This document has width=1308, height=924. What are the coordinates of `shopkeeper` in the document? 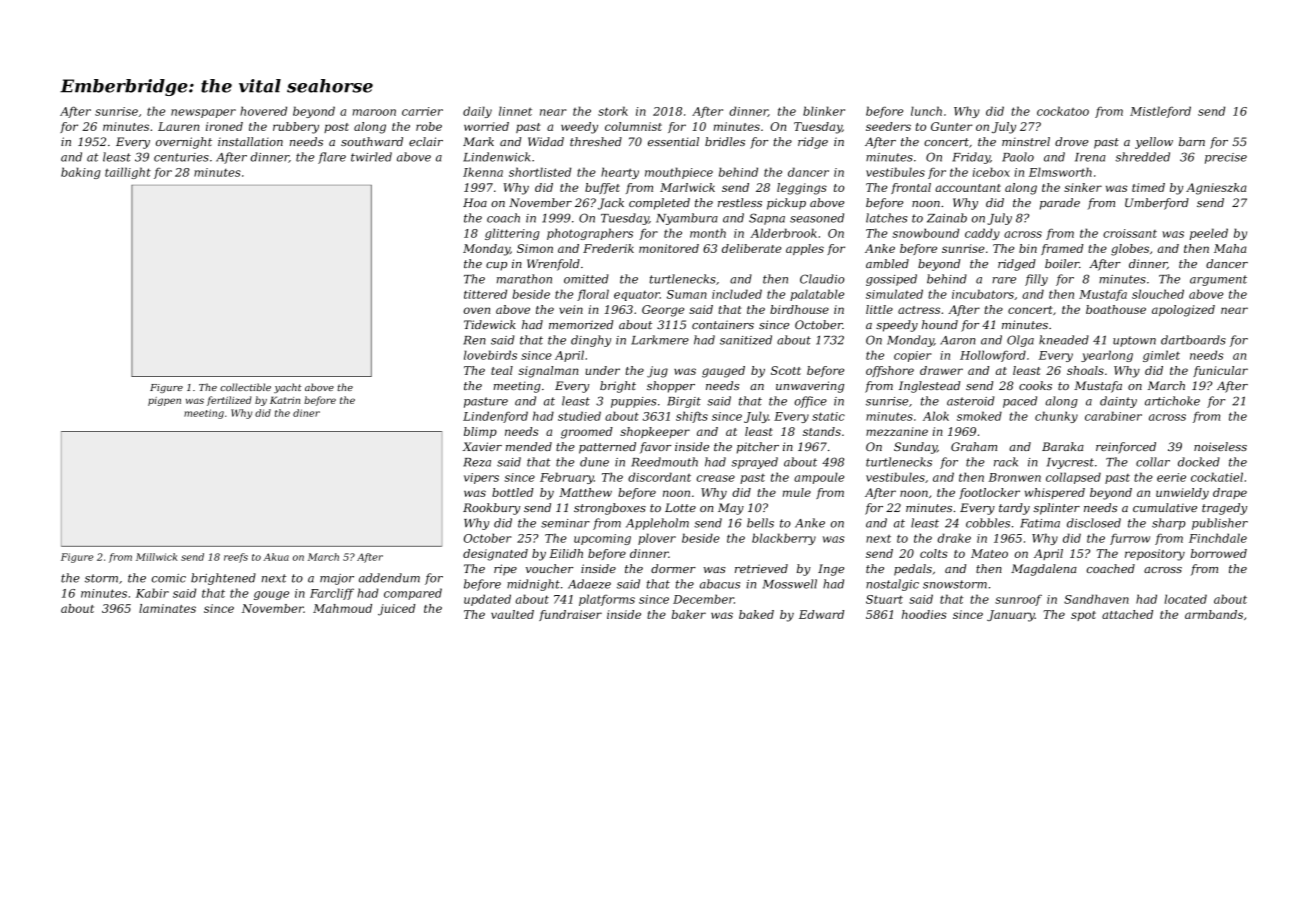 It's located at (655, 432).
